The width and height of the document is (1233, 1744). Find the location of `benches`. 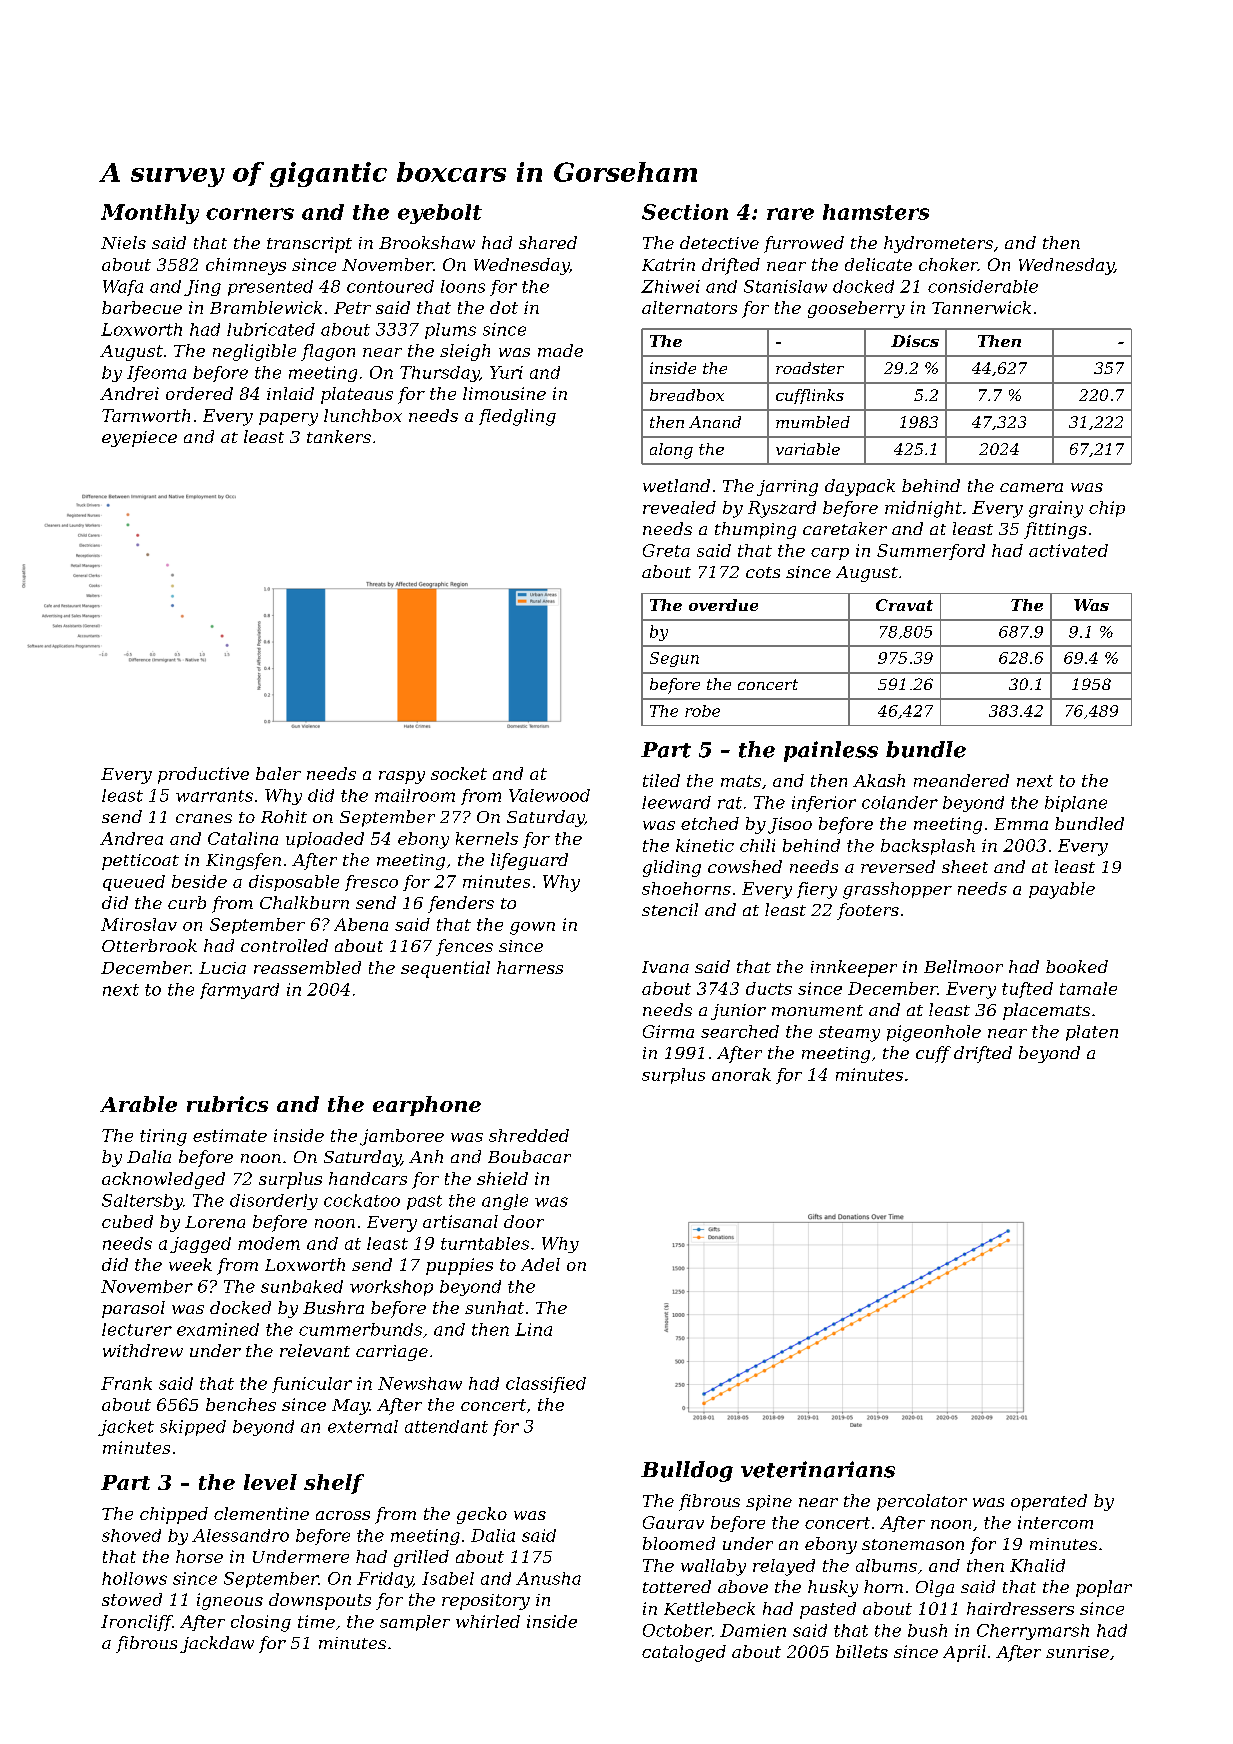

benches is located at coordinates (241, 1404).
